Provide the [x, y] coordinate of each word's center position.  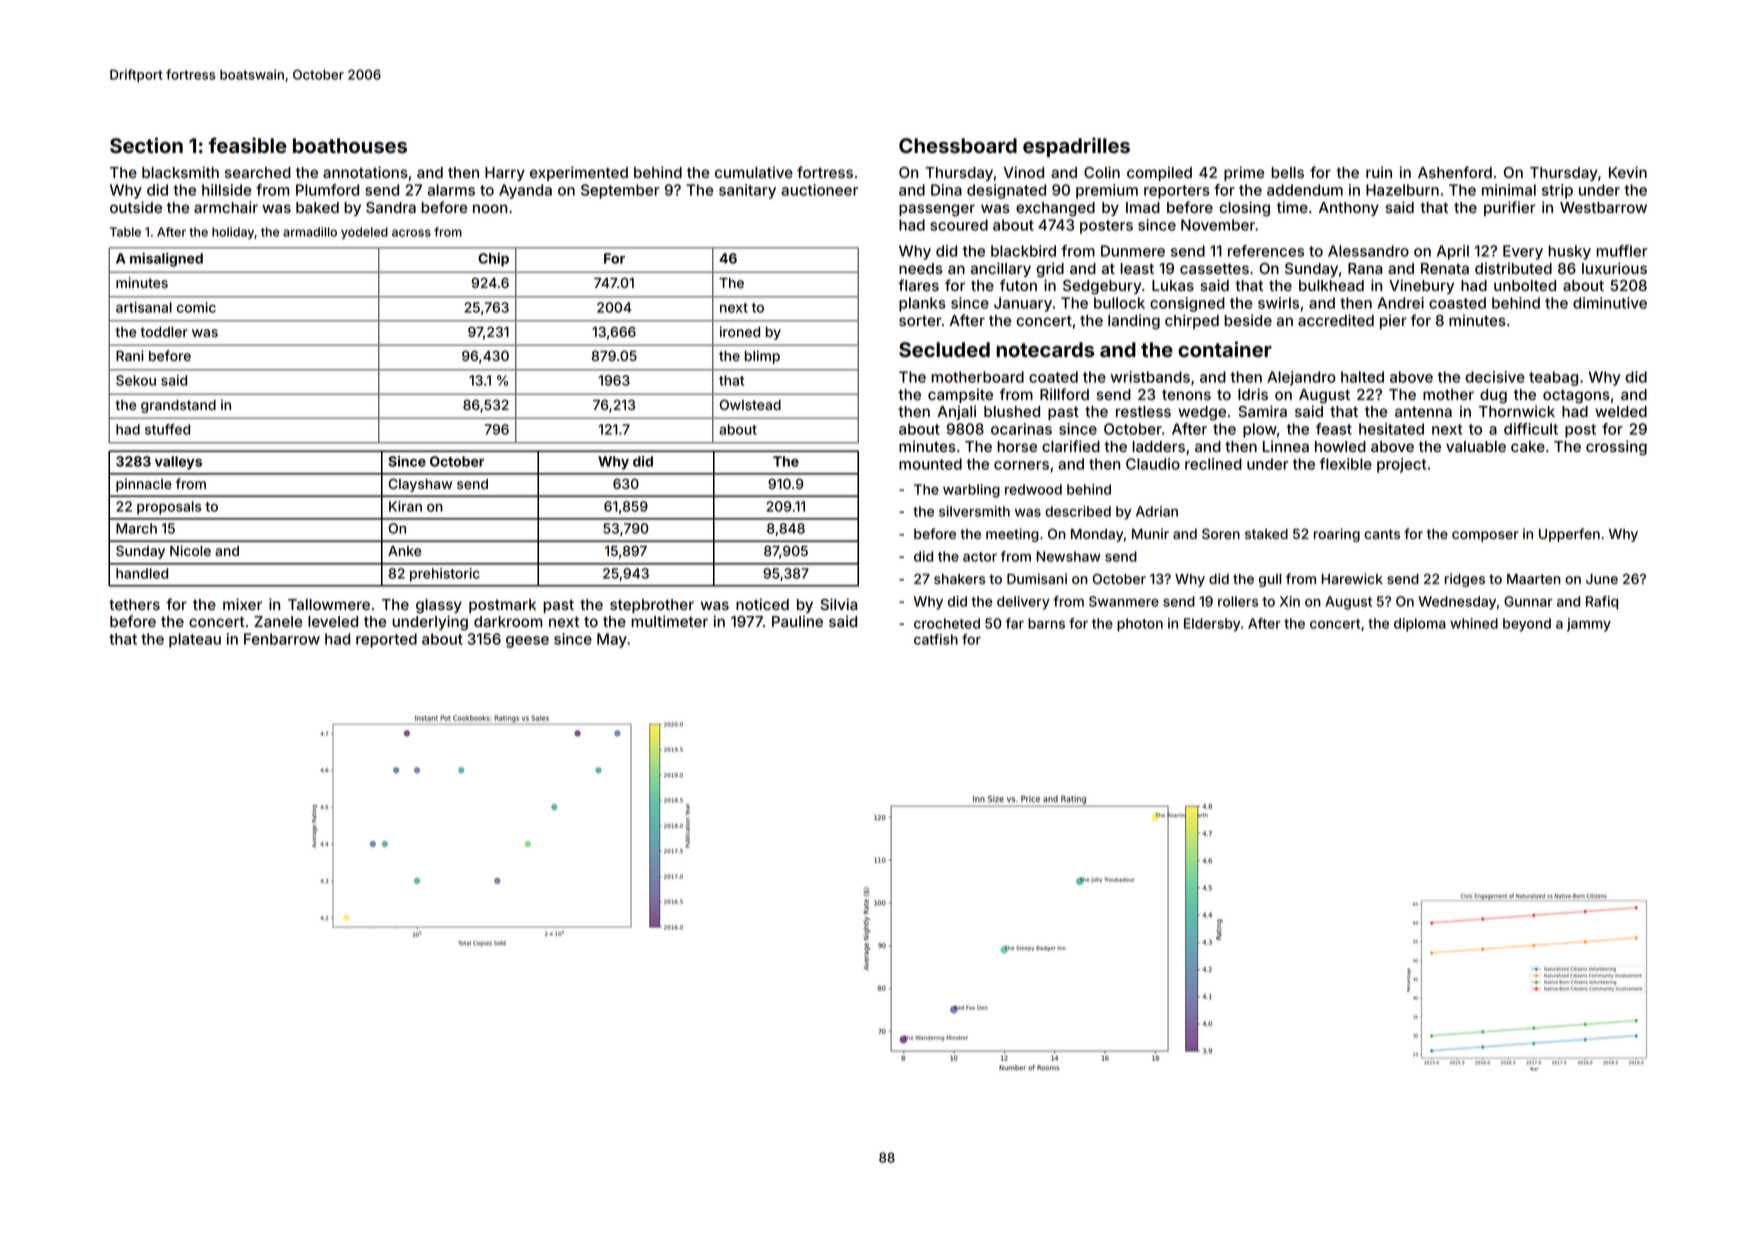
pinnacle [144, 485]
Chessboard [958, 146]
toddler [164, 332]
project [1401, 465]
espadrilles [1076, 147]
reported [386, 640]
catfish [936, 639]
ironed [740, 331]
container [1225, 349]
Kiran [405, 506]
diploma [1420, 625]
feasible [248, 145]
